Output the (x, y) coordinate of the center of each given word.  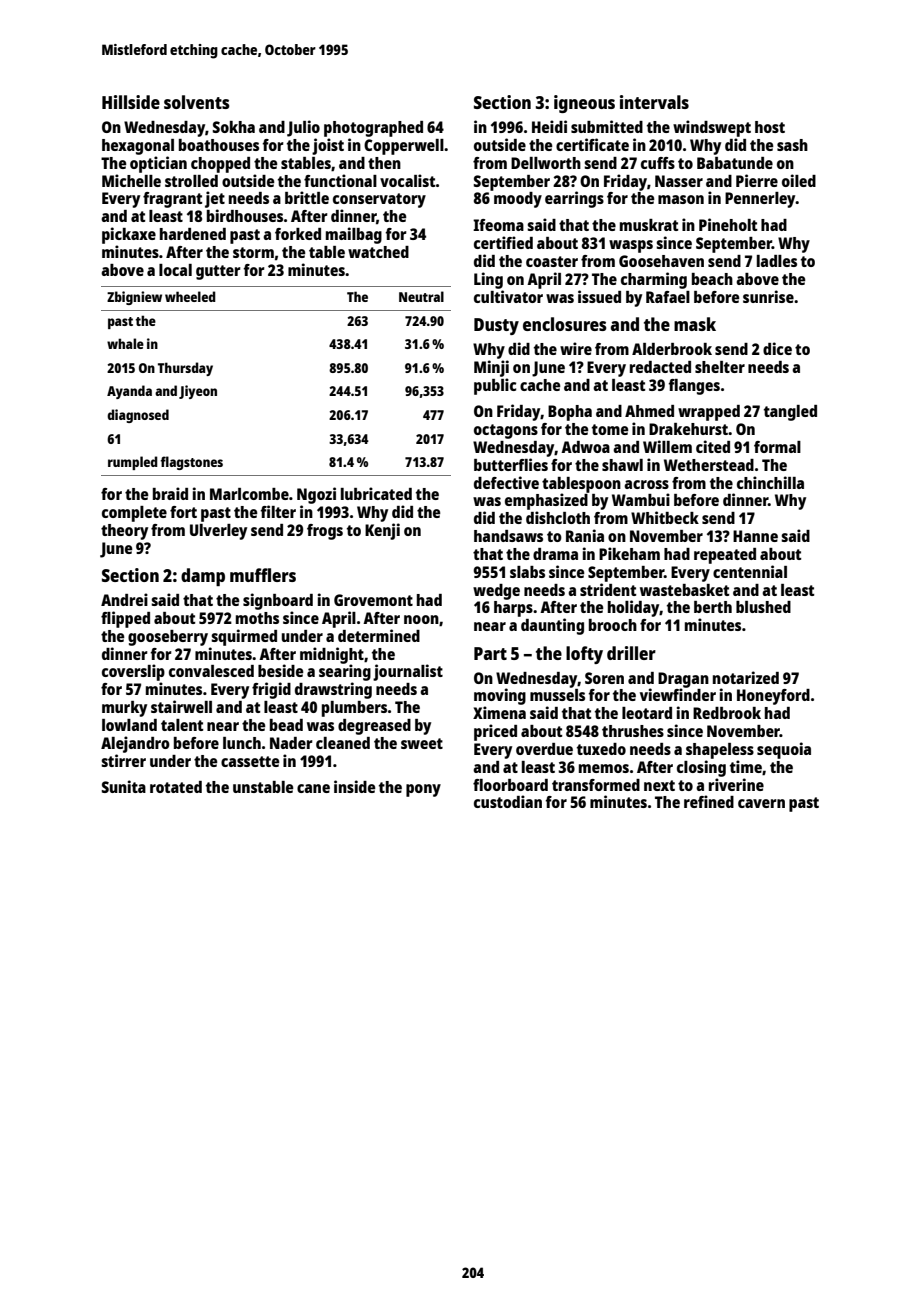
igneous (584, 104)
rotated (176, 787)
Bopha (570, 413)
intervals (654, 102)
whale (125, 343)
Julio (303, 128)
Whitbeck (665, 517)
